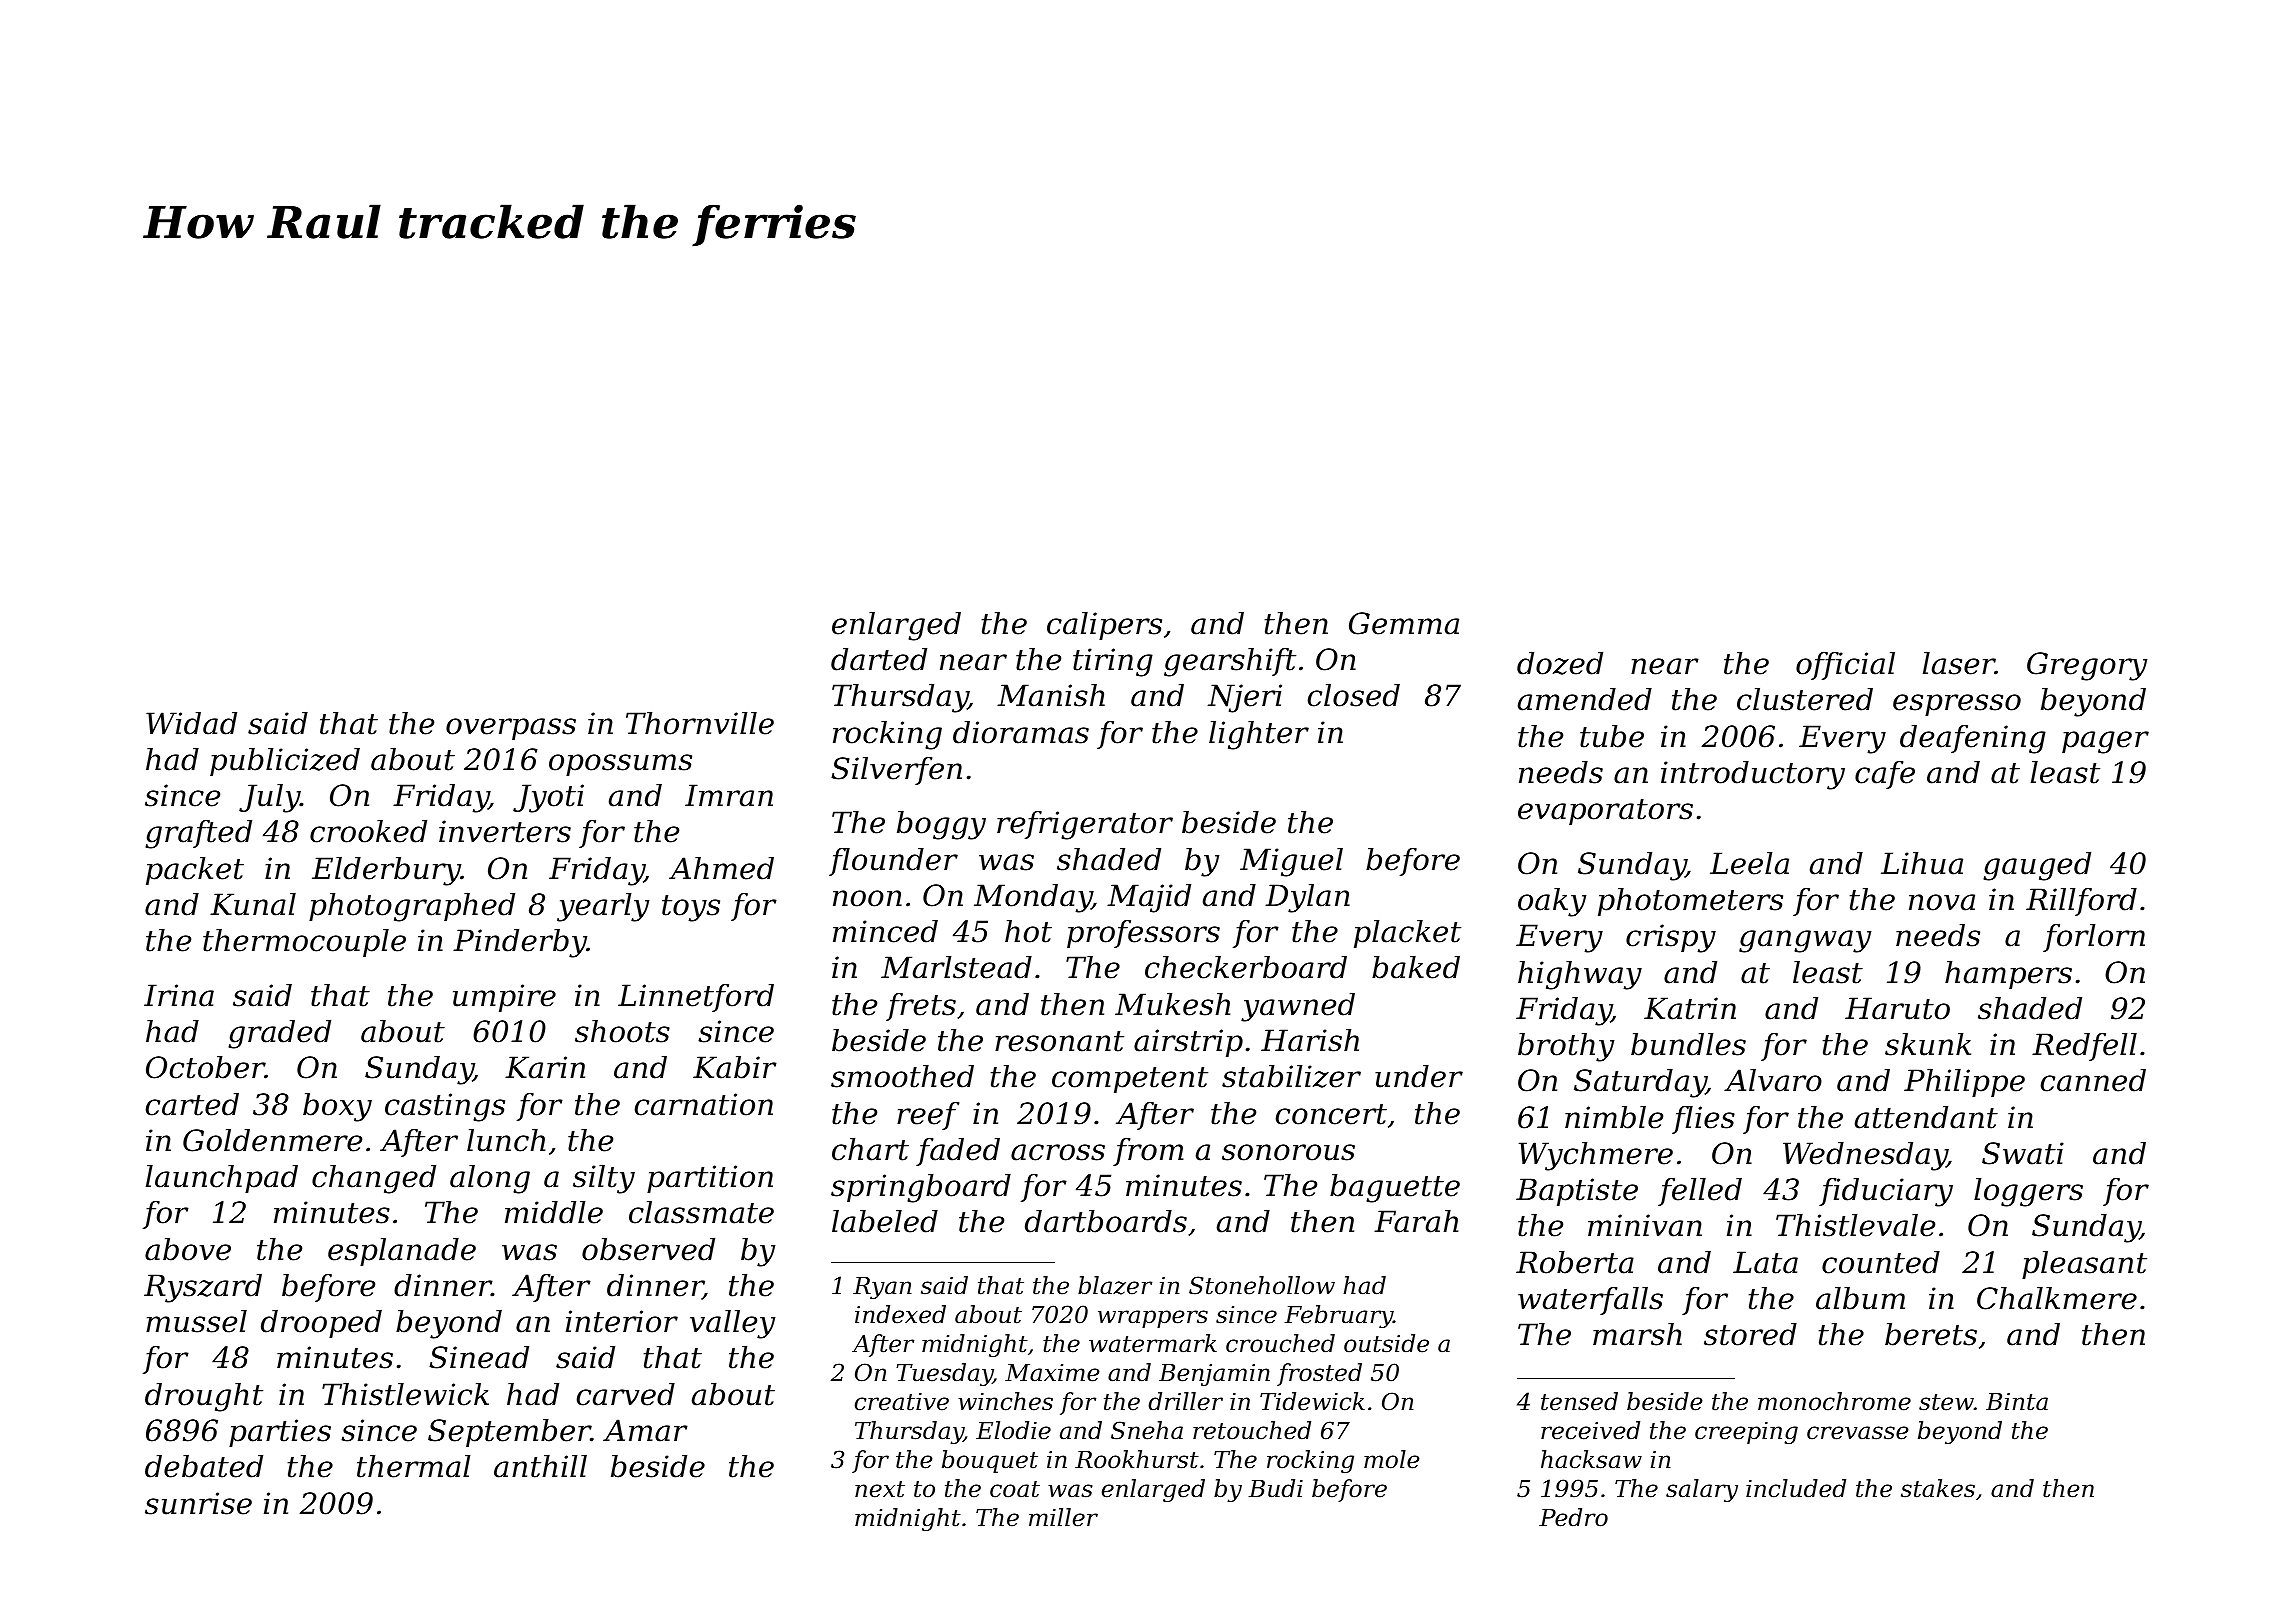 This screenshot has height=1620, width=2292. What do you see at coordinates (867, 898) in the screenshot?
I see `noon` at bounding box center [867, 898].
